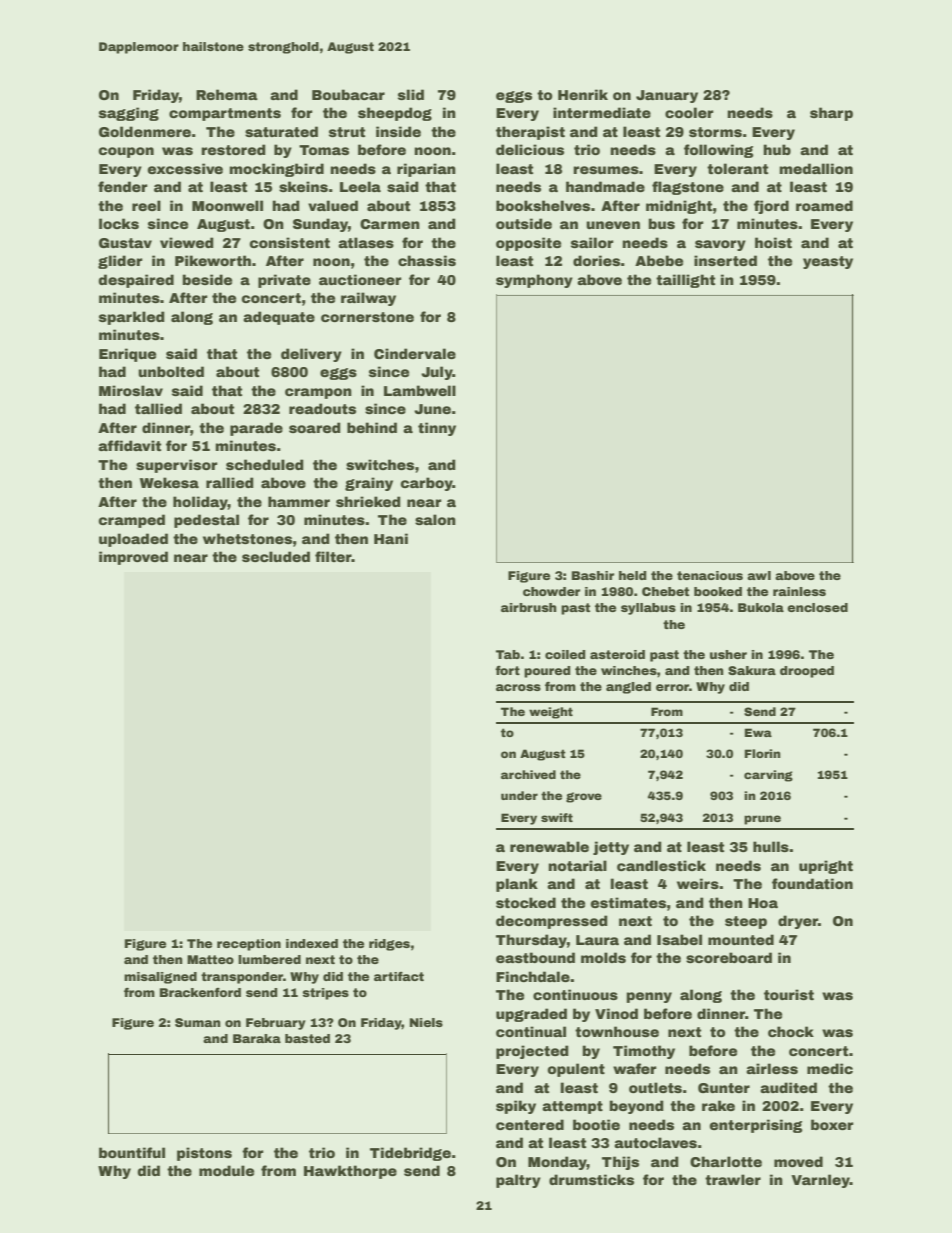 The image size is (952, 1233). What do you see at coordinates (198, 1022) in the screenshot?
I see `Suman` at bounding box center [198, 1022].
